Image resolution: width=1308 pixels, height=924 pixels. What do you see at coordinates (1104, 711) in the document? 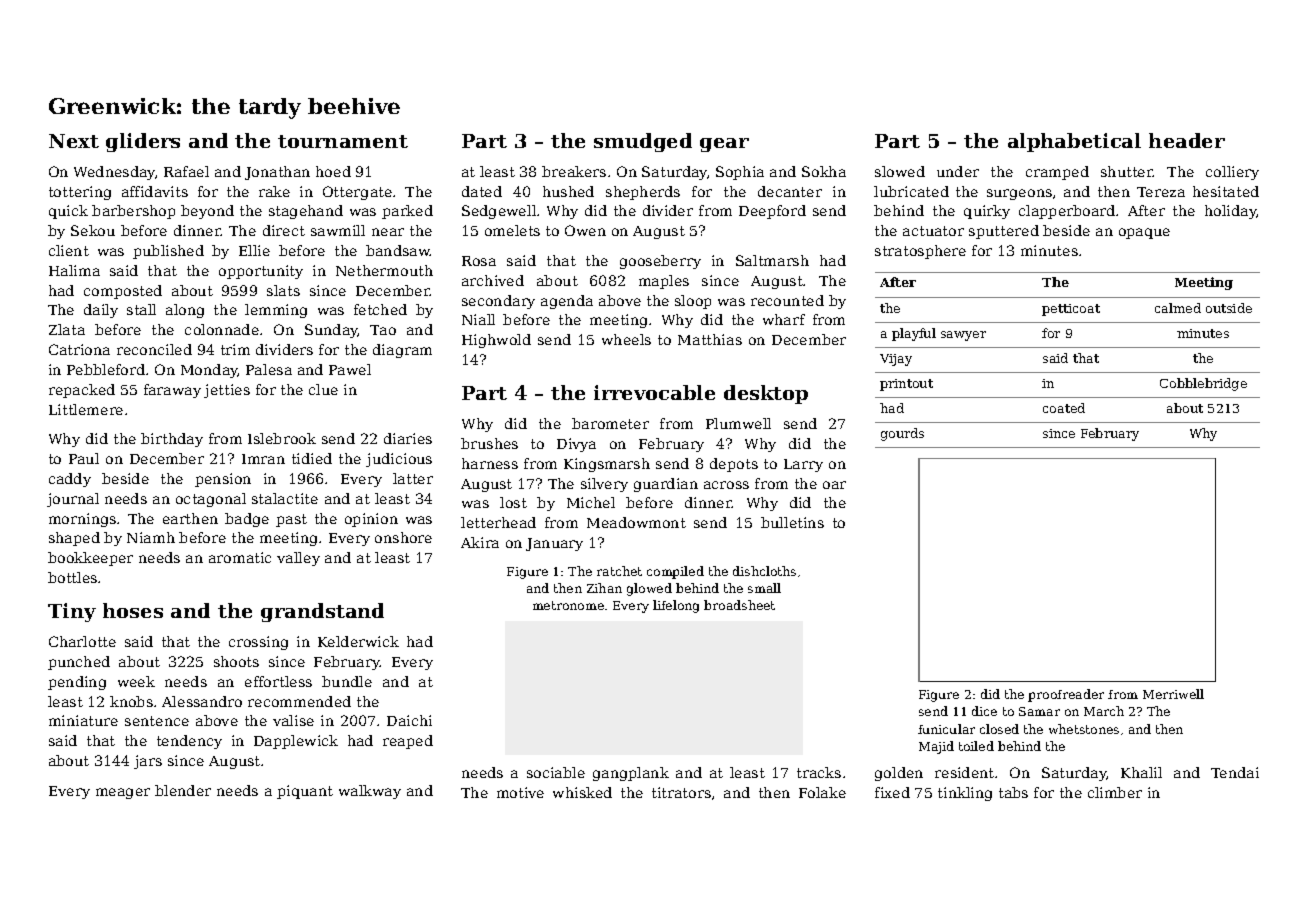
I see `March` at bounding box center [1104, 711].
